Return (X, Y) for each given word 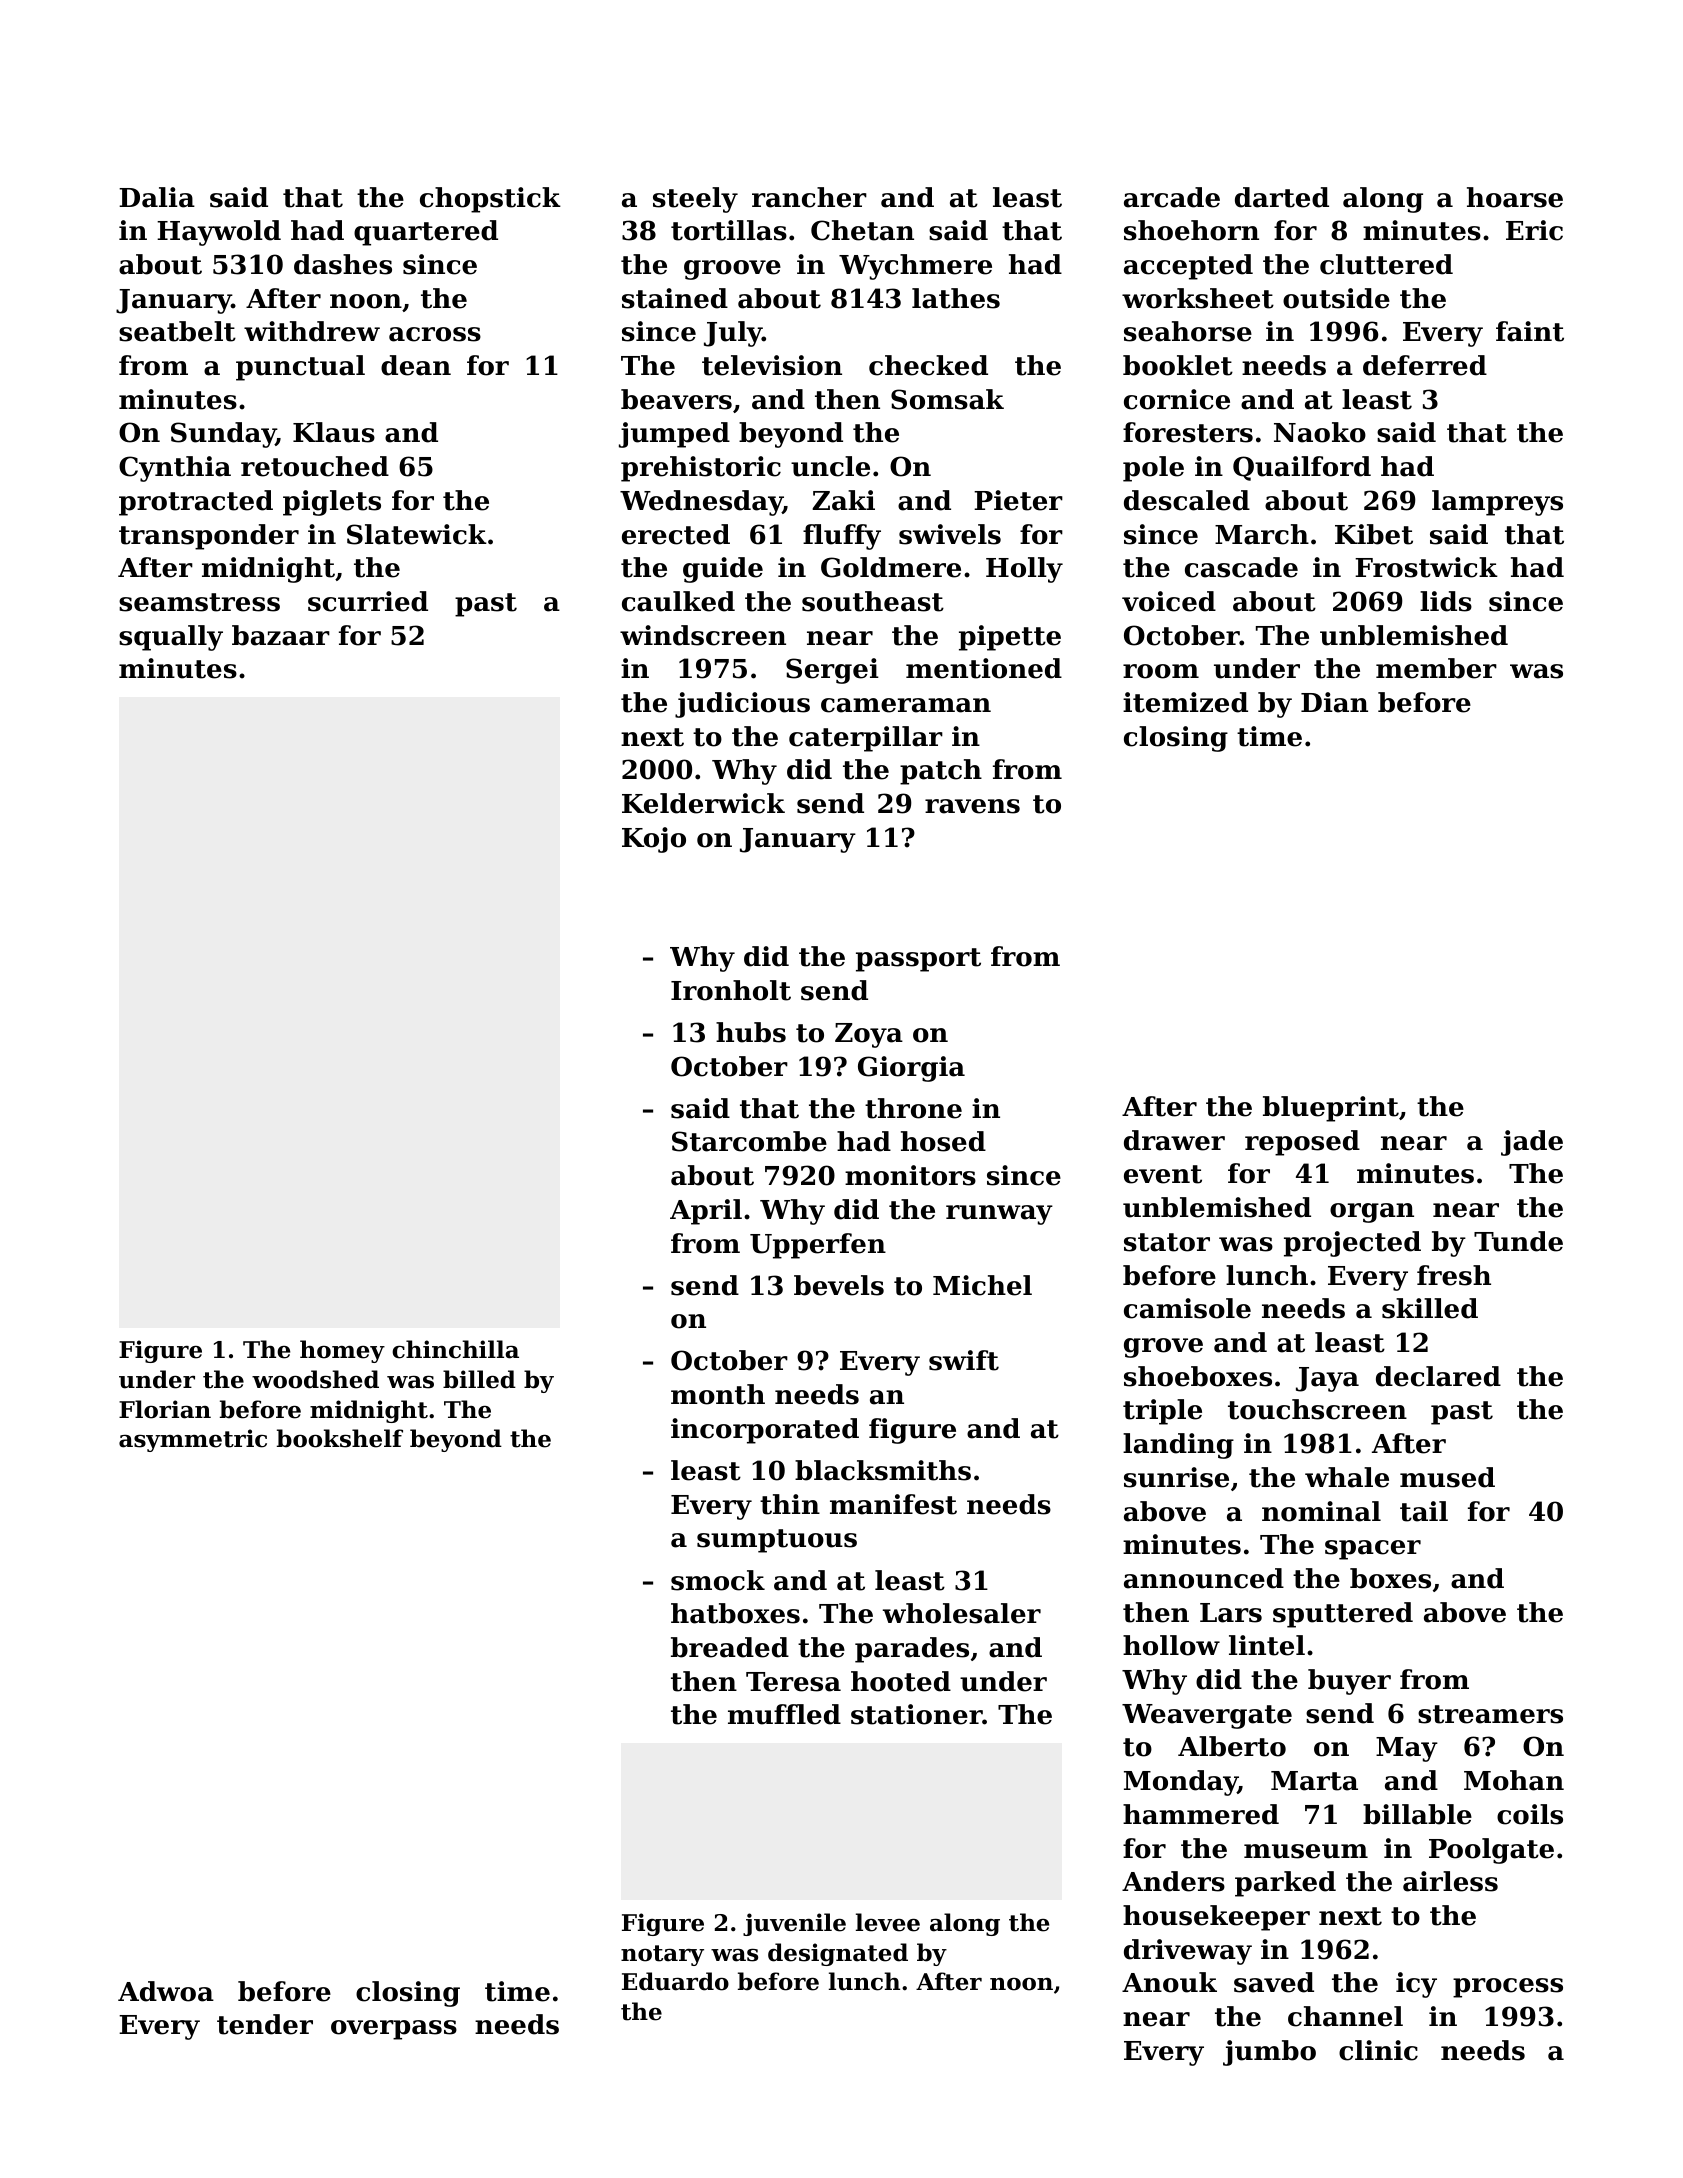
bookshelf (340, 1438)
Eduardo (675, 1981)
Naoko (1320, 432)
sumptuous (777, 1541)
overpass (394, 2030)
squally (171, 638)
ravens (972, 806)
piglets (332, 503)
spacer (1373, 1550)
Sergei (832, 671)
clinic (1378, 2050)
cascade (1241, 567)
